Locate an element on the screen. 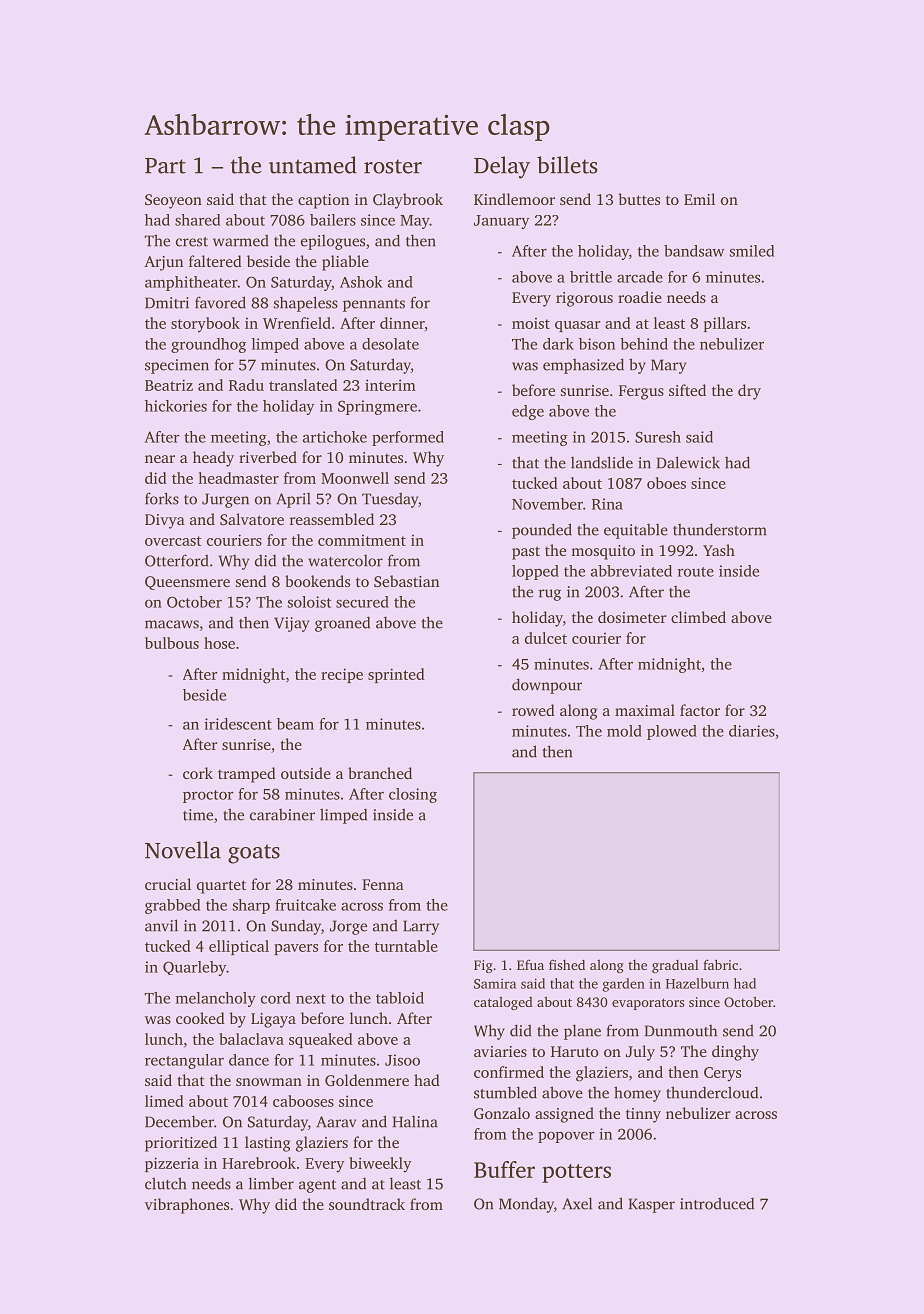 This screenshot has height=1314, width=924. oboes is located at coordinates (666, 483).
